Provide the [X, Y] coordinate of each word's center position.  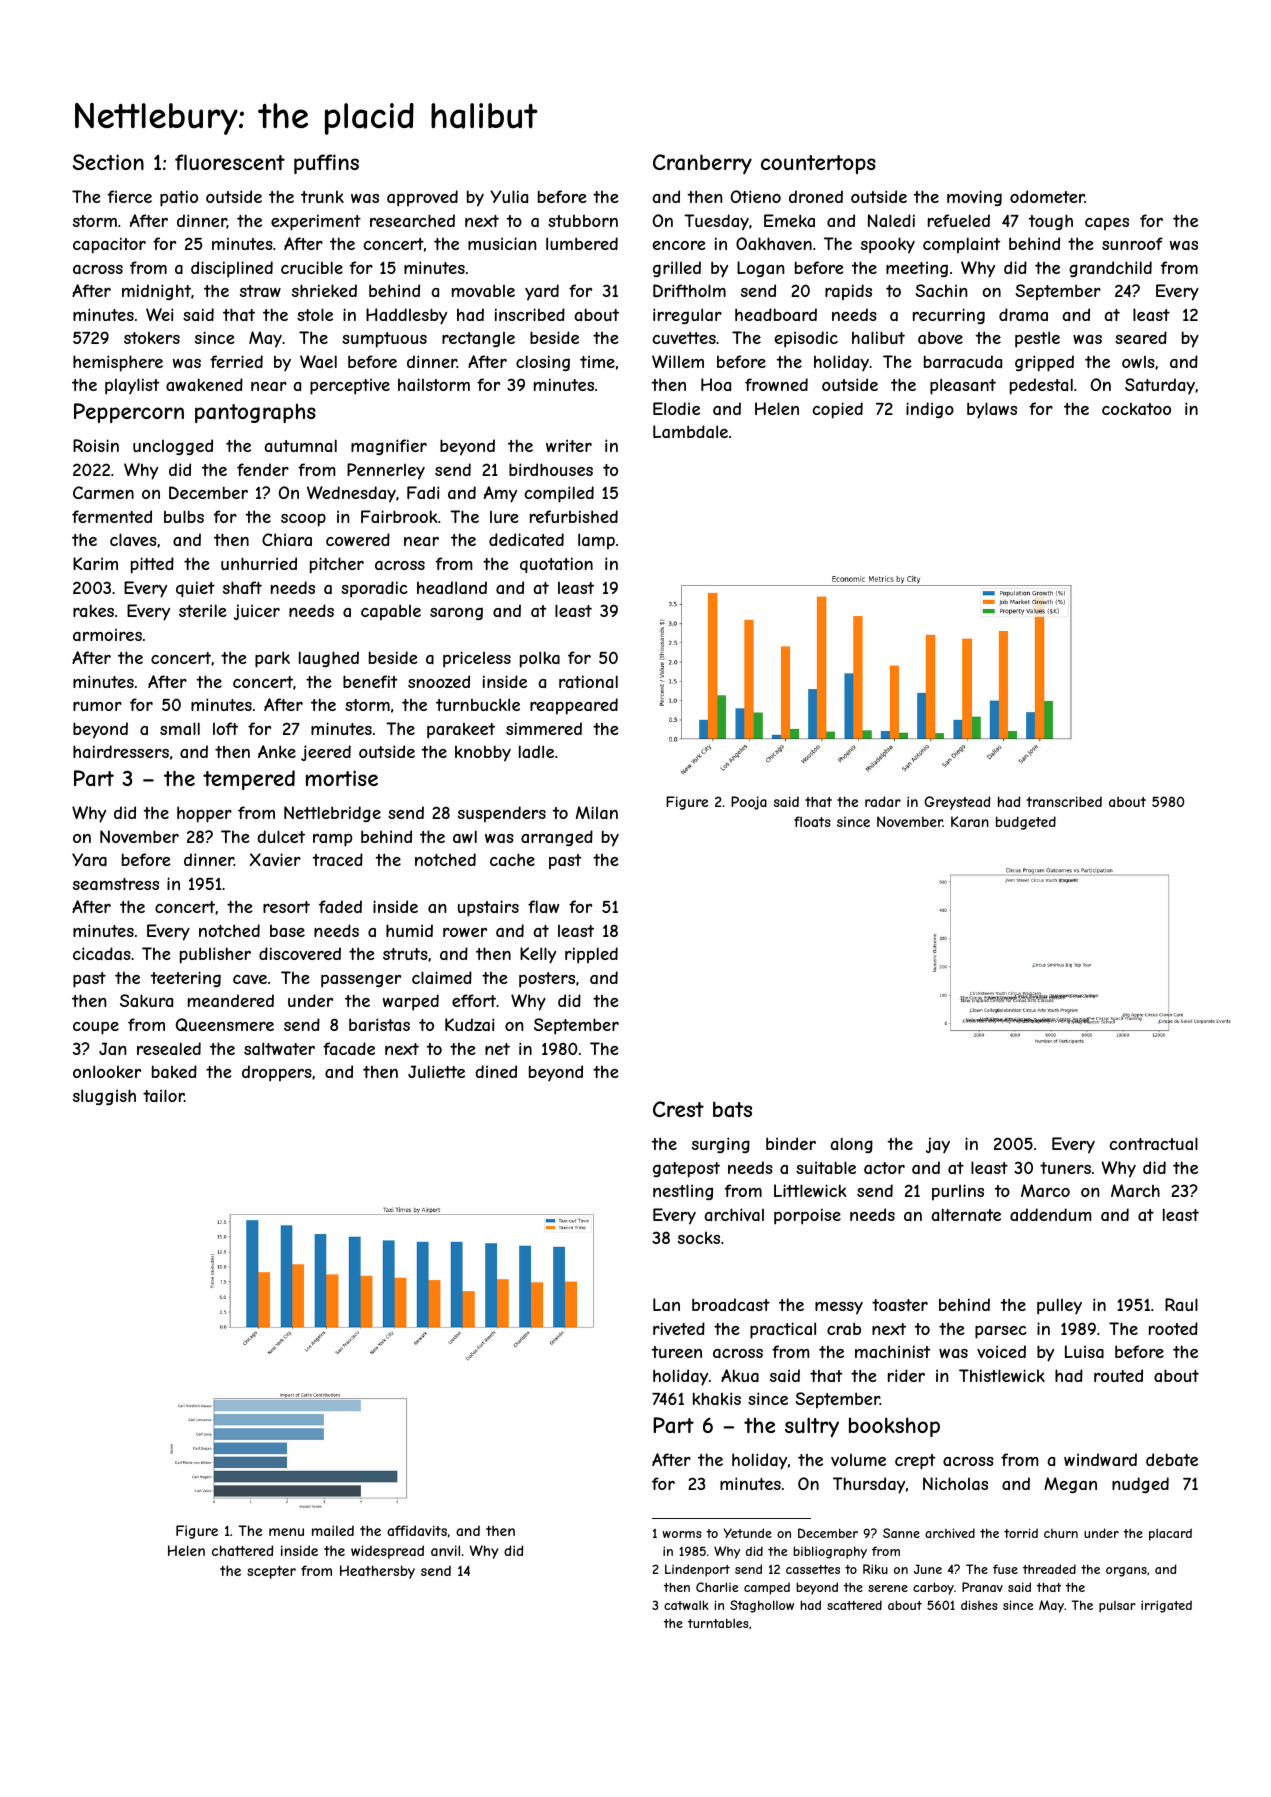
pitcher [337, 565]
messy [839, 1308]
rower [465, 932]
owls [1138, 362]
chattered [242, 1550]
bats [732, 1109]
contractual [1153, 1143]
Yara [89, 859]
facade [349, 1048]
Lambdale [690, 431]
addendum [1051, 1214]
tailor [163, 1095]
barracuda [963, 361]
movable [483, 290]
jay [938, 1145]
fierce [129, 196]
